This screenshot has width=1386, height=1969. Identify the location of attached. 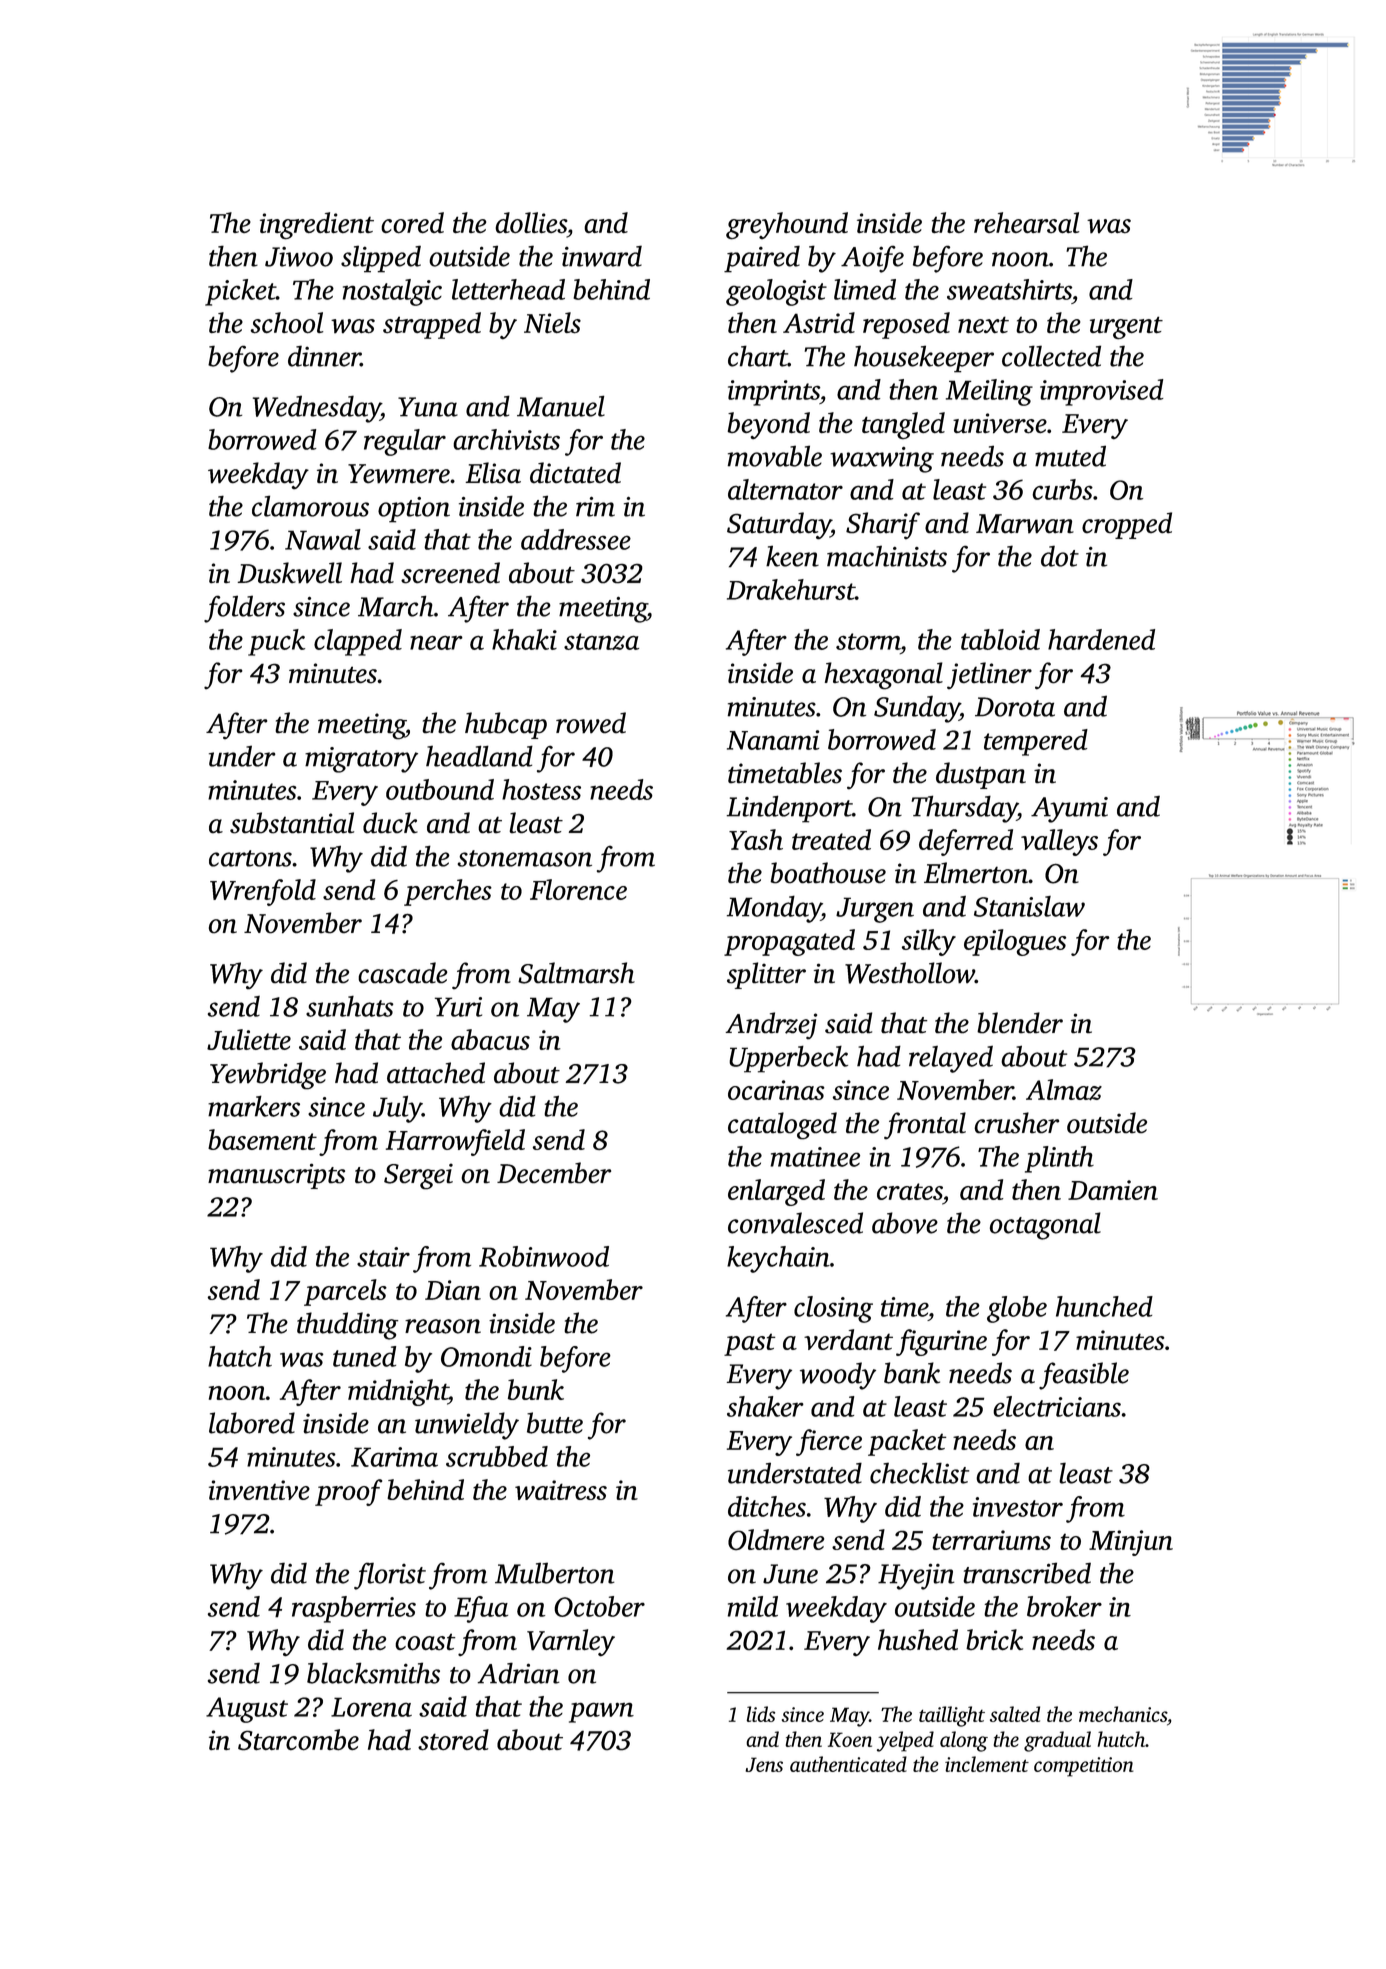
(436, 1073).
